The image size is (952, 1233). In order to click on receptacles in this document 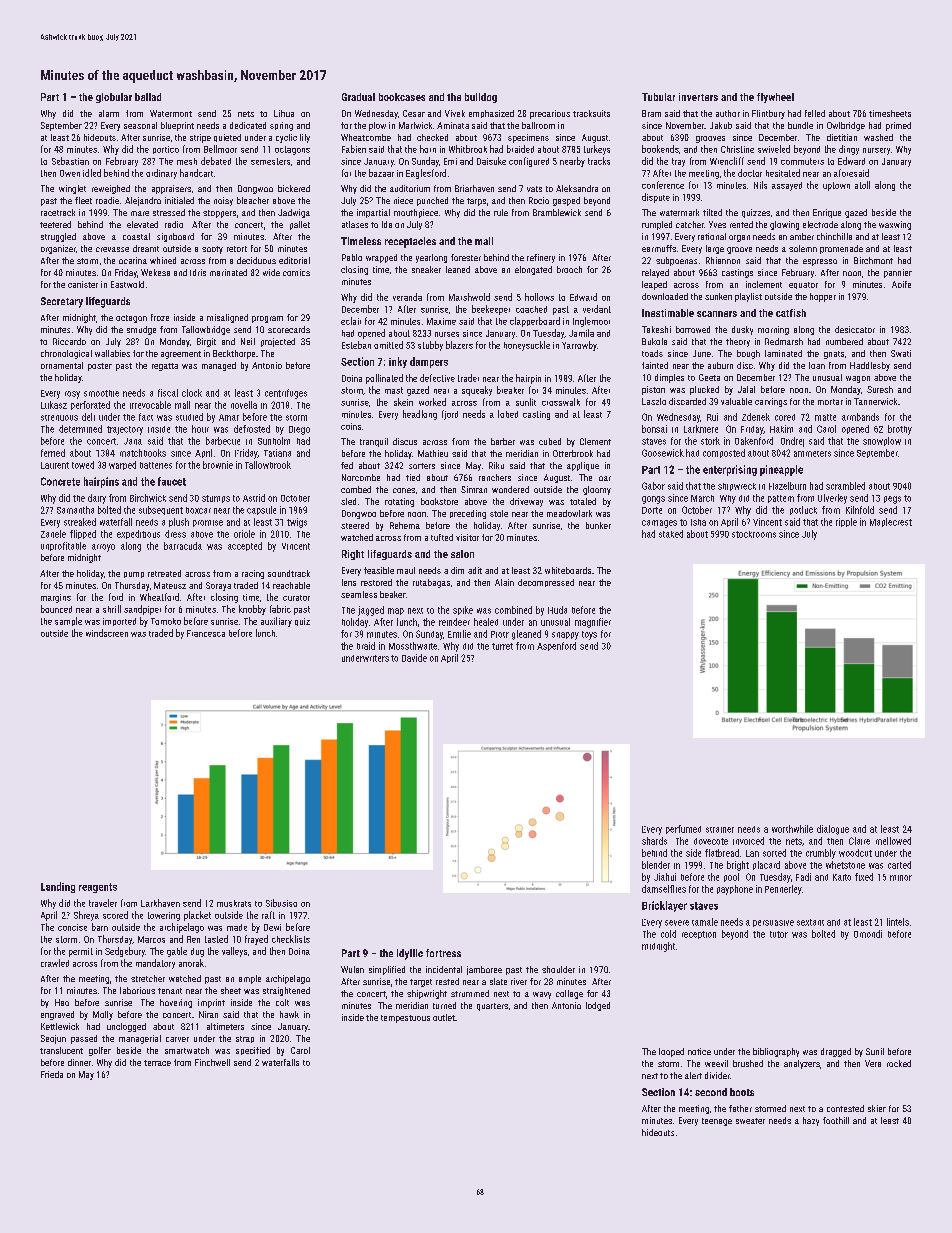, I will do `click(410, 242)`.
